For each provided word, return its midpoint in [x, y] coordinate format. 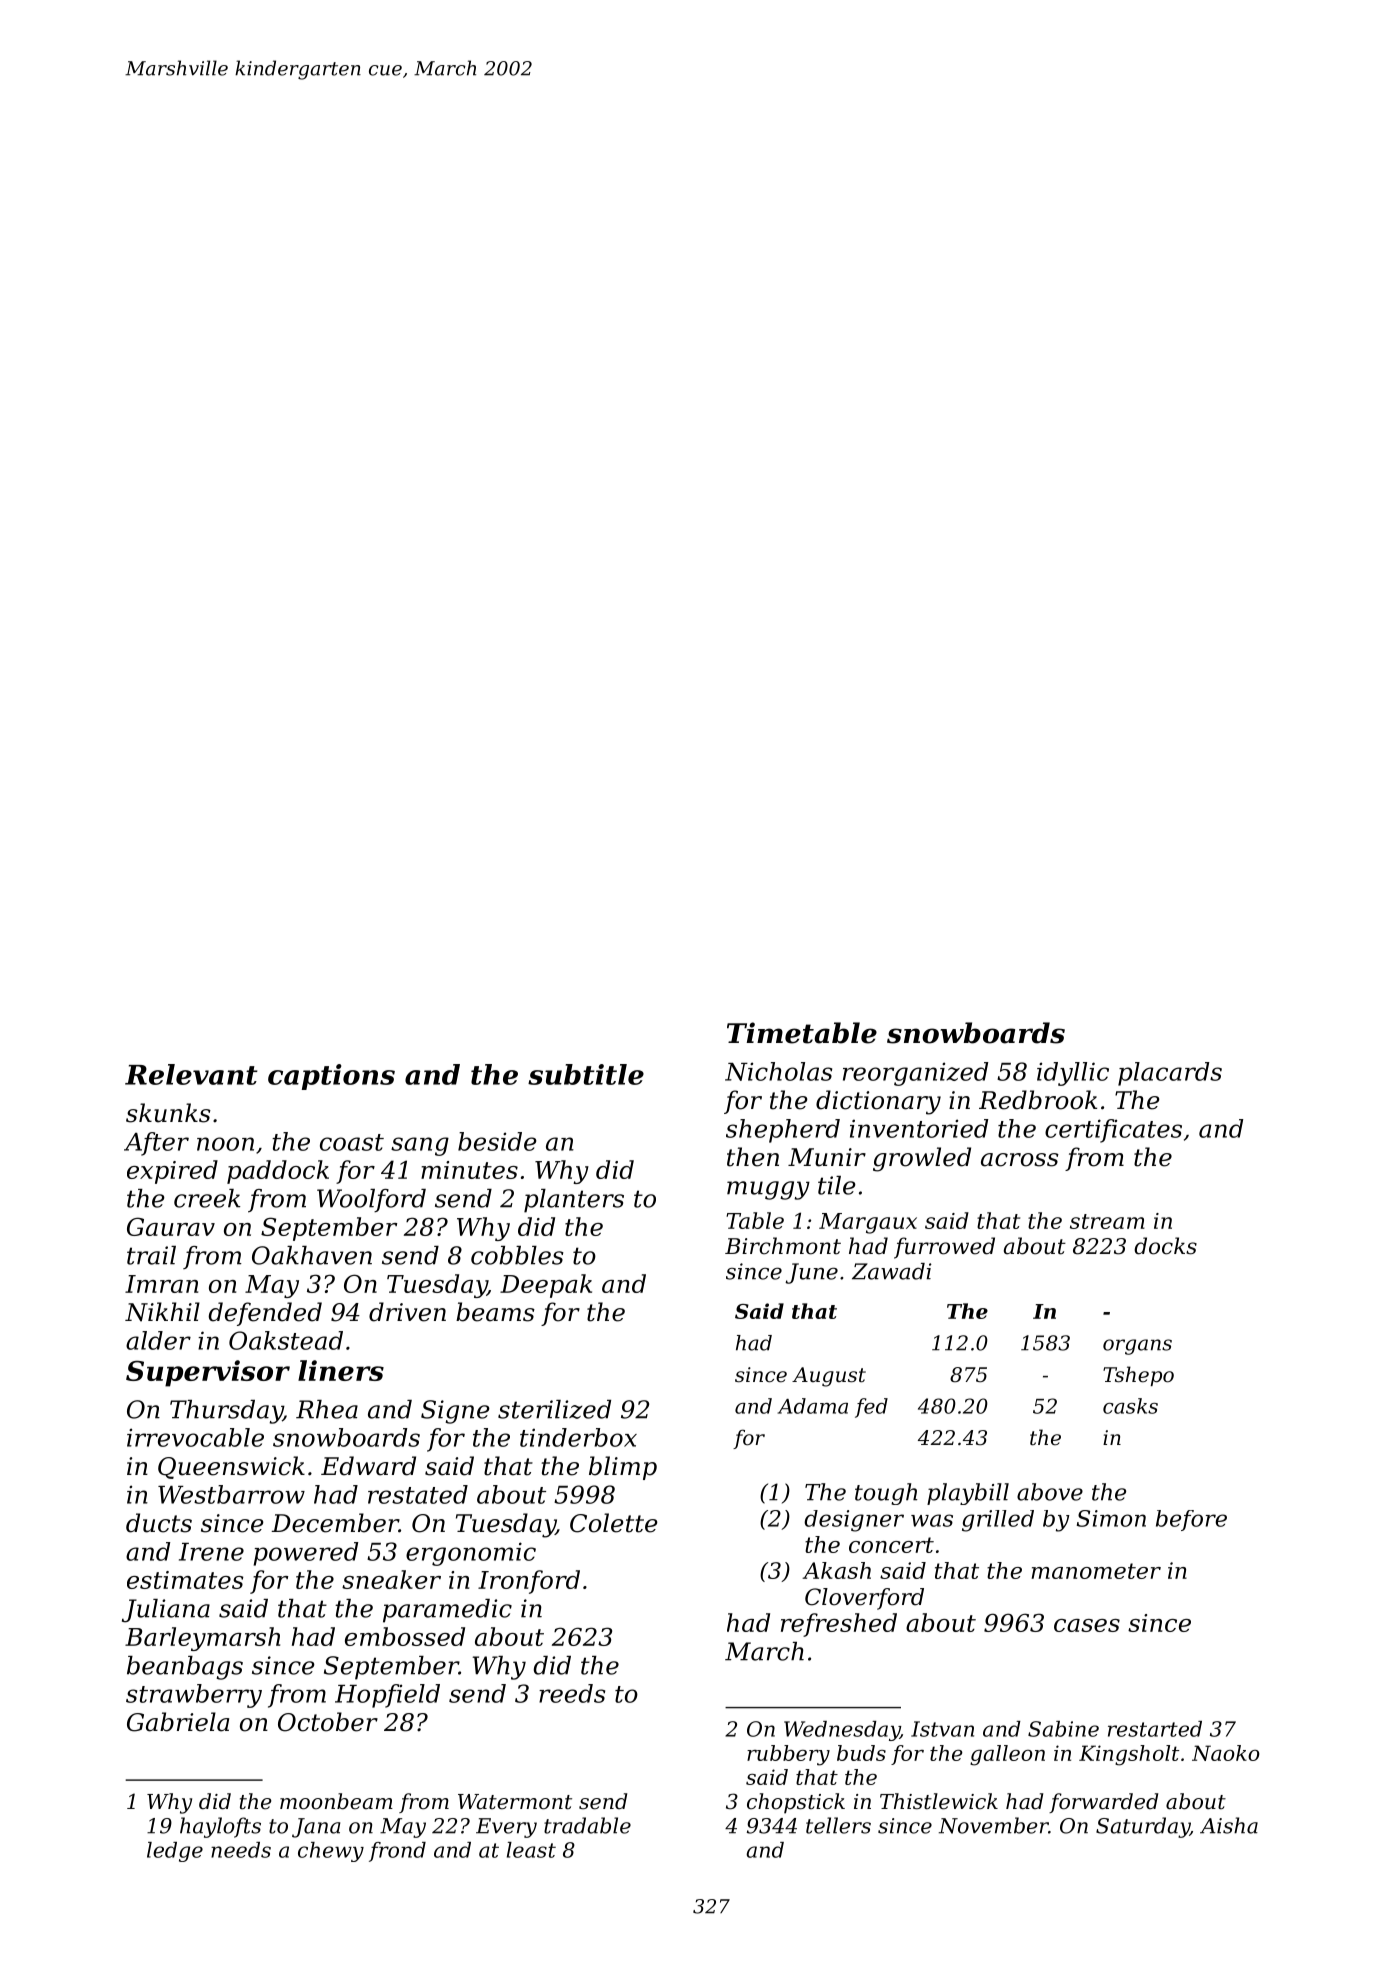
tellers [838, 1825]
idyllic [1073, 1074]
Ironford [529, 1582]
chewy [331, 1852]
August [829, 1377]
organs [1137, 1347]
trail [151, 1255]
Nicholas [778, 1071]
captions [331, 1077]
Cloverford [864, 1599]
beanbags [185, 1668]
